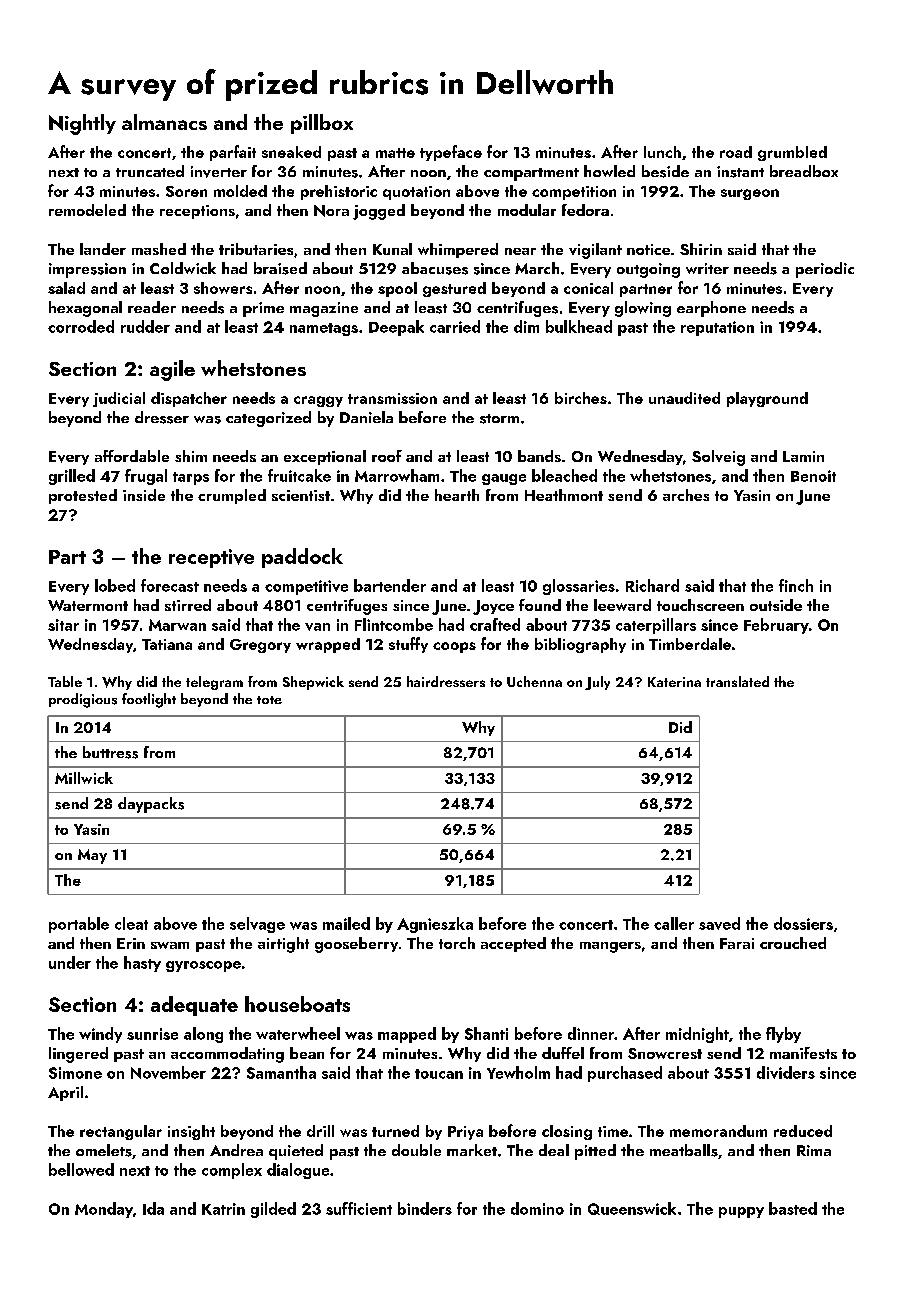 Image resolution: width=908 pixels, height=1316 pixels. What do you see at coordinates (87, 210) in the screenshot?
I see `remodeled` at bounding box center [87, 210].
